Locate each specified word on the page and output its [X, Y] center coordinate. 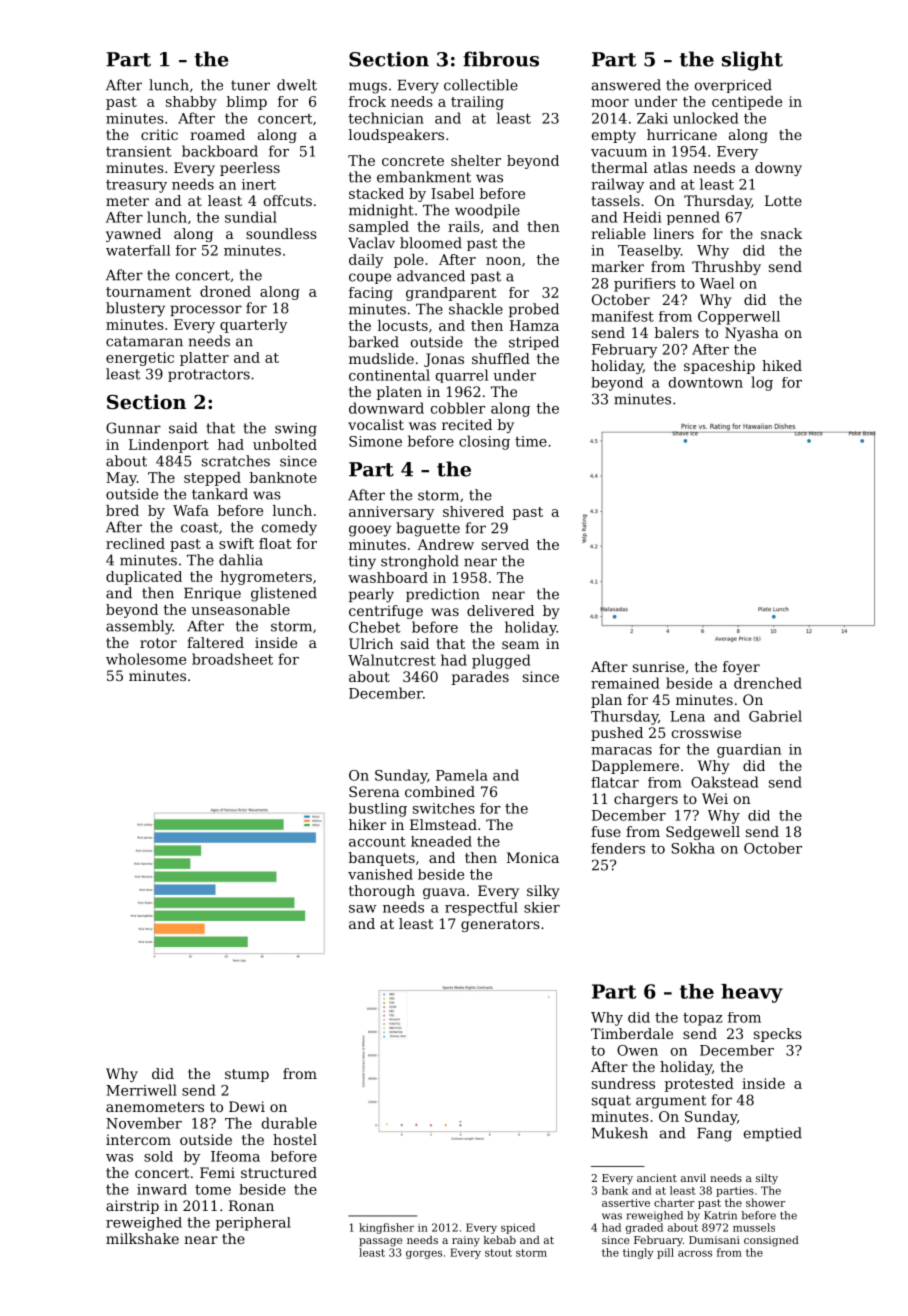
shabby [191, 103]
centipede [747, 103]
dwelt [297, 85]
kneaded [441, 841]
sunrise [658, 666]
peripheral [253, 1224]
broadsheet [232, 659]
